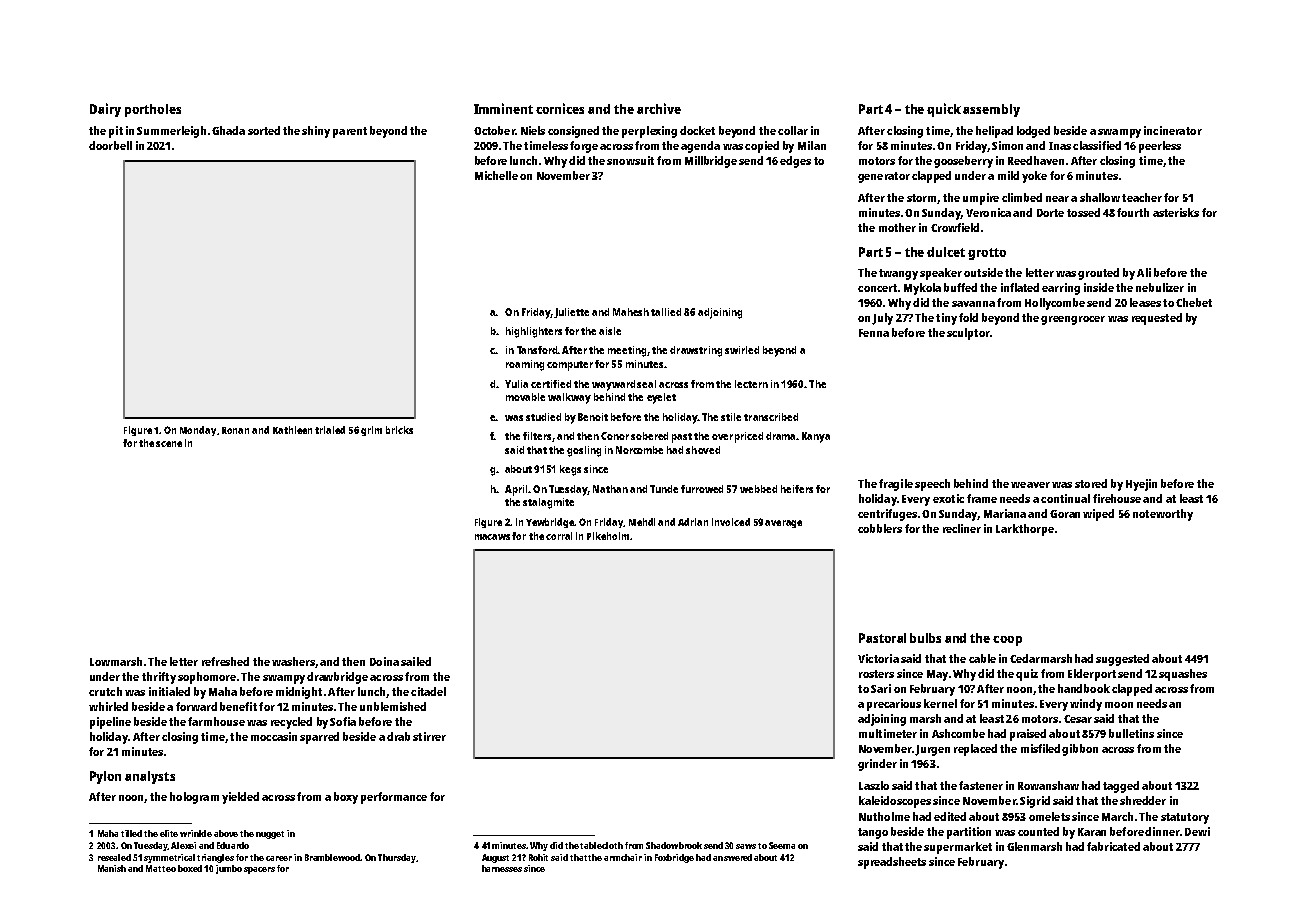 The width and height of the page is (1308, 924). I want to click on heifers, so click(797, 489).
